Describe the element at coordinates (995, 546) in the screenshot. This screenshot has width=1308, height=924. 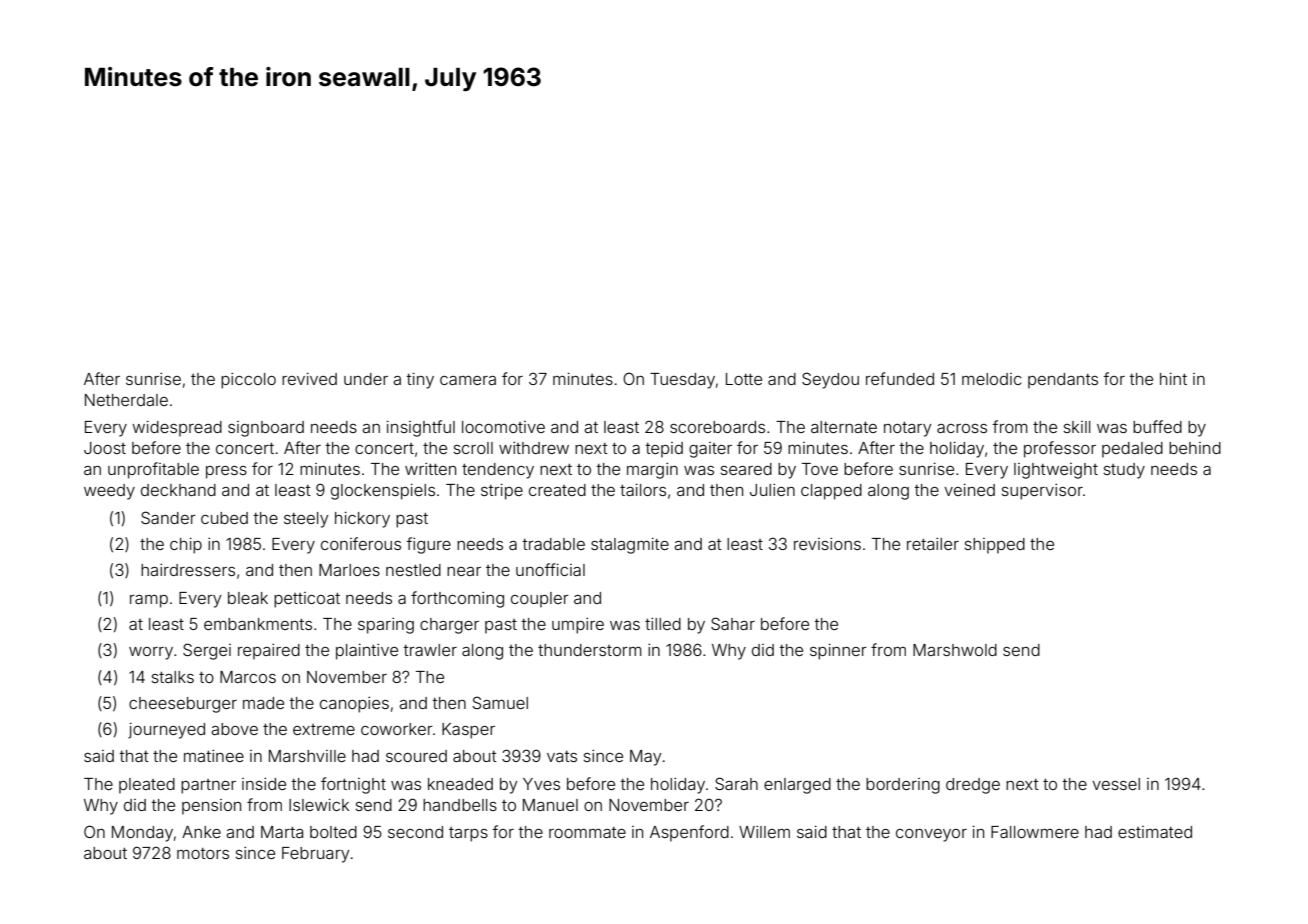
I see `shipped` at that location.
